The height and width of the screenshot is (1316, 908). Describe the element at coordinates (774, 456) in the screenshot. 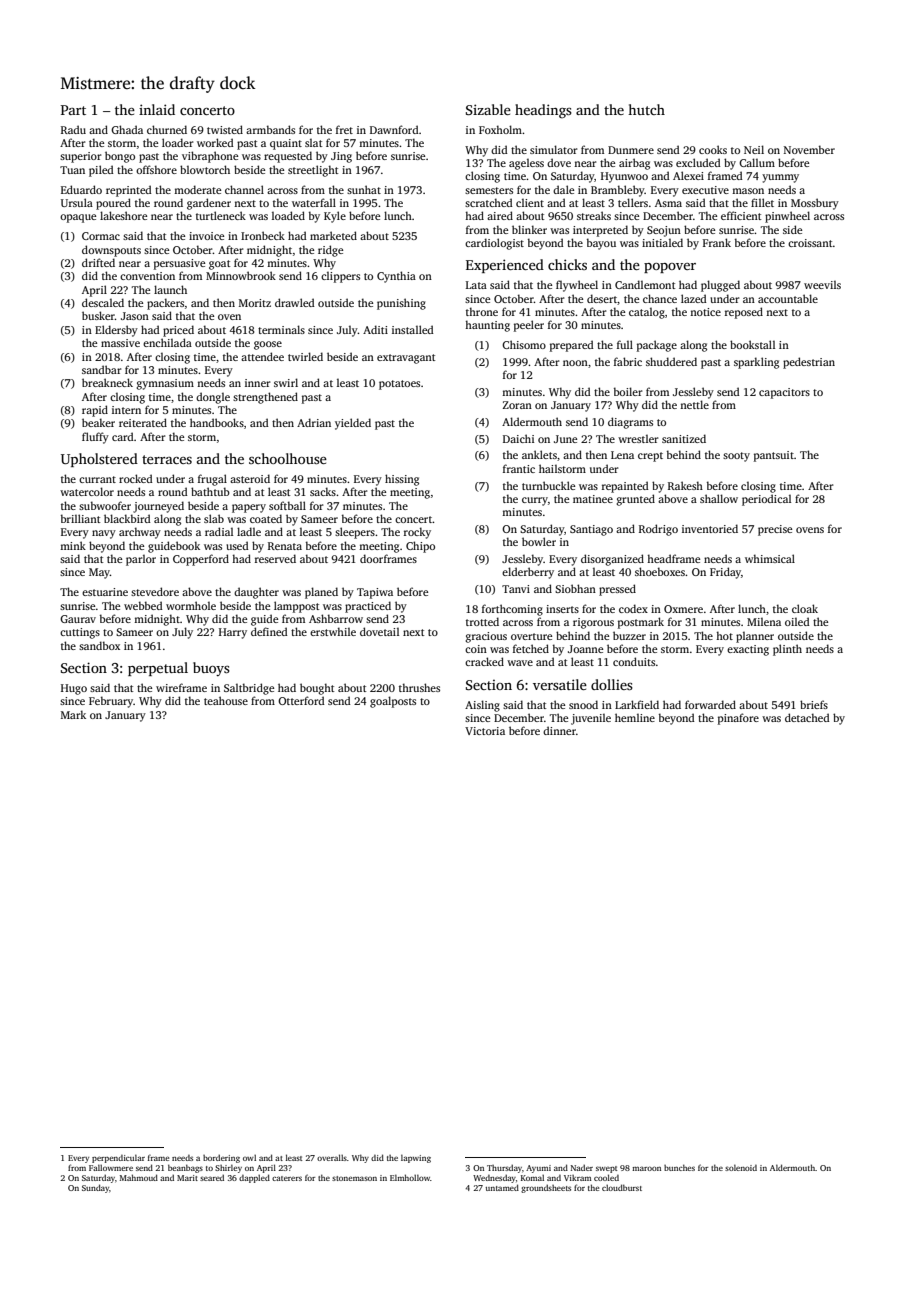

I see `pantsuit` at that location.
